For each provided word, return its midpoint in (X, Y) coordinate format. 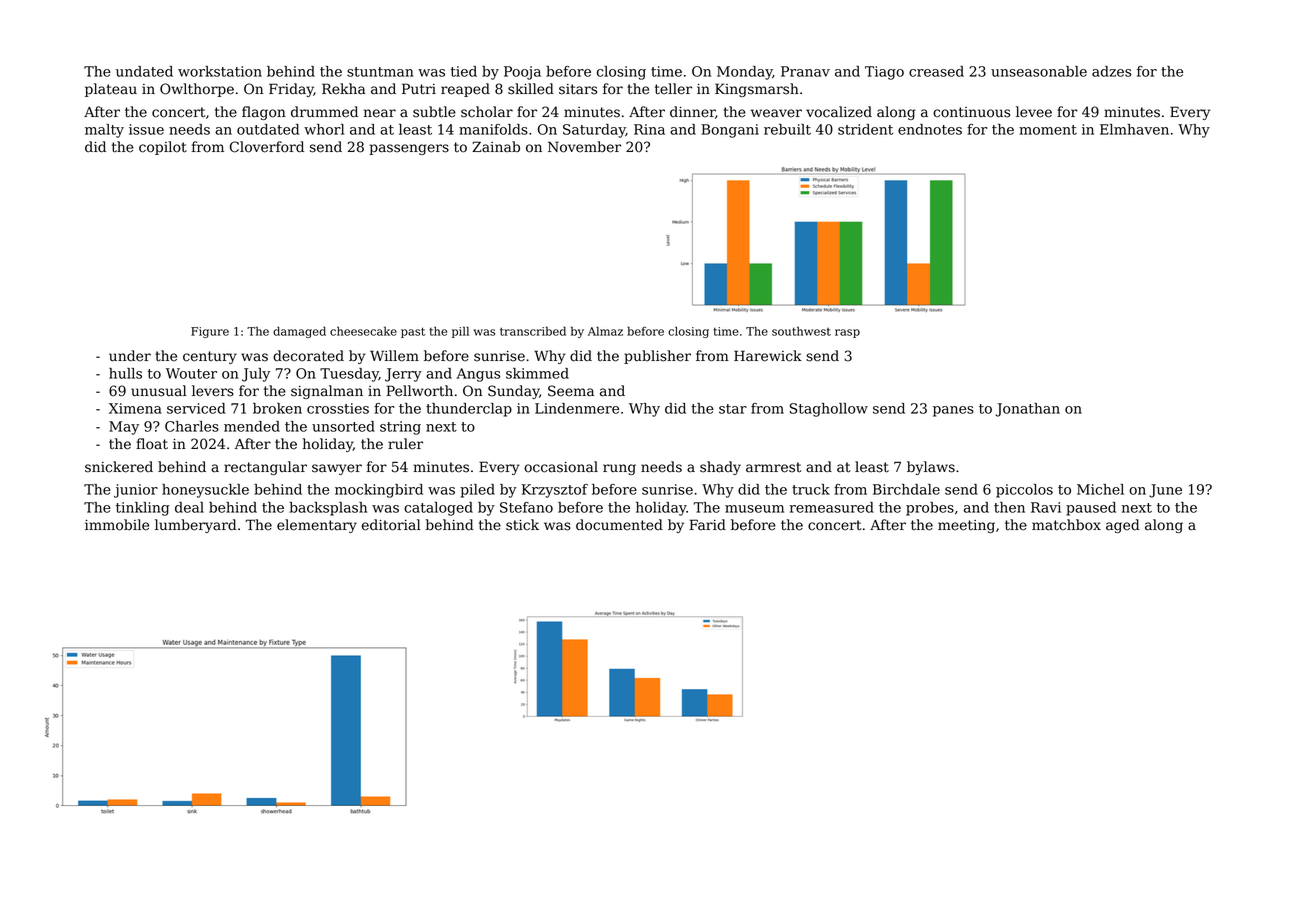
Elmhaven (1134, 129)
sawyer (337, 469)
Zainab (496, 147)
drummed (324, 112)
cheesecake (363, 331)
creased (936, 71)
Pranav (805, 71)
